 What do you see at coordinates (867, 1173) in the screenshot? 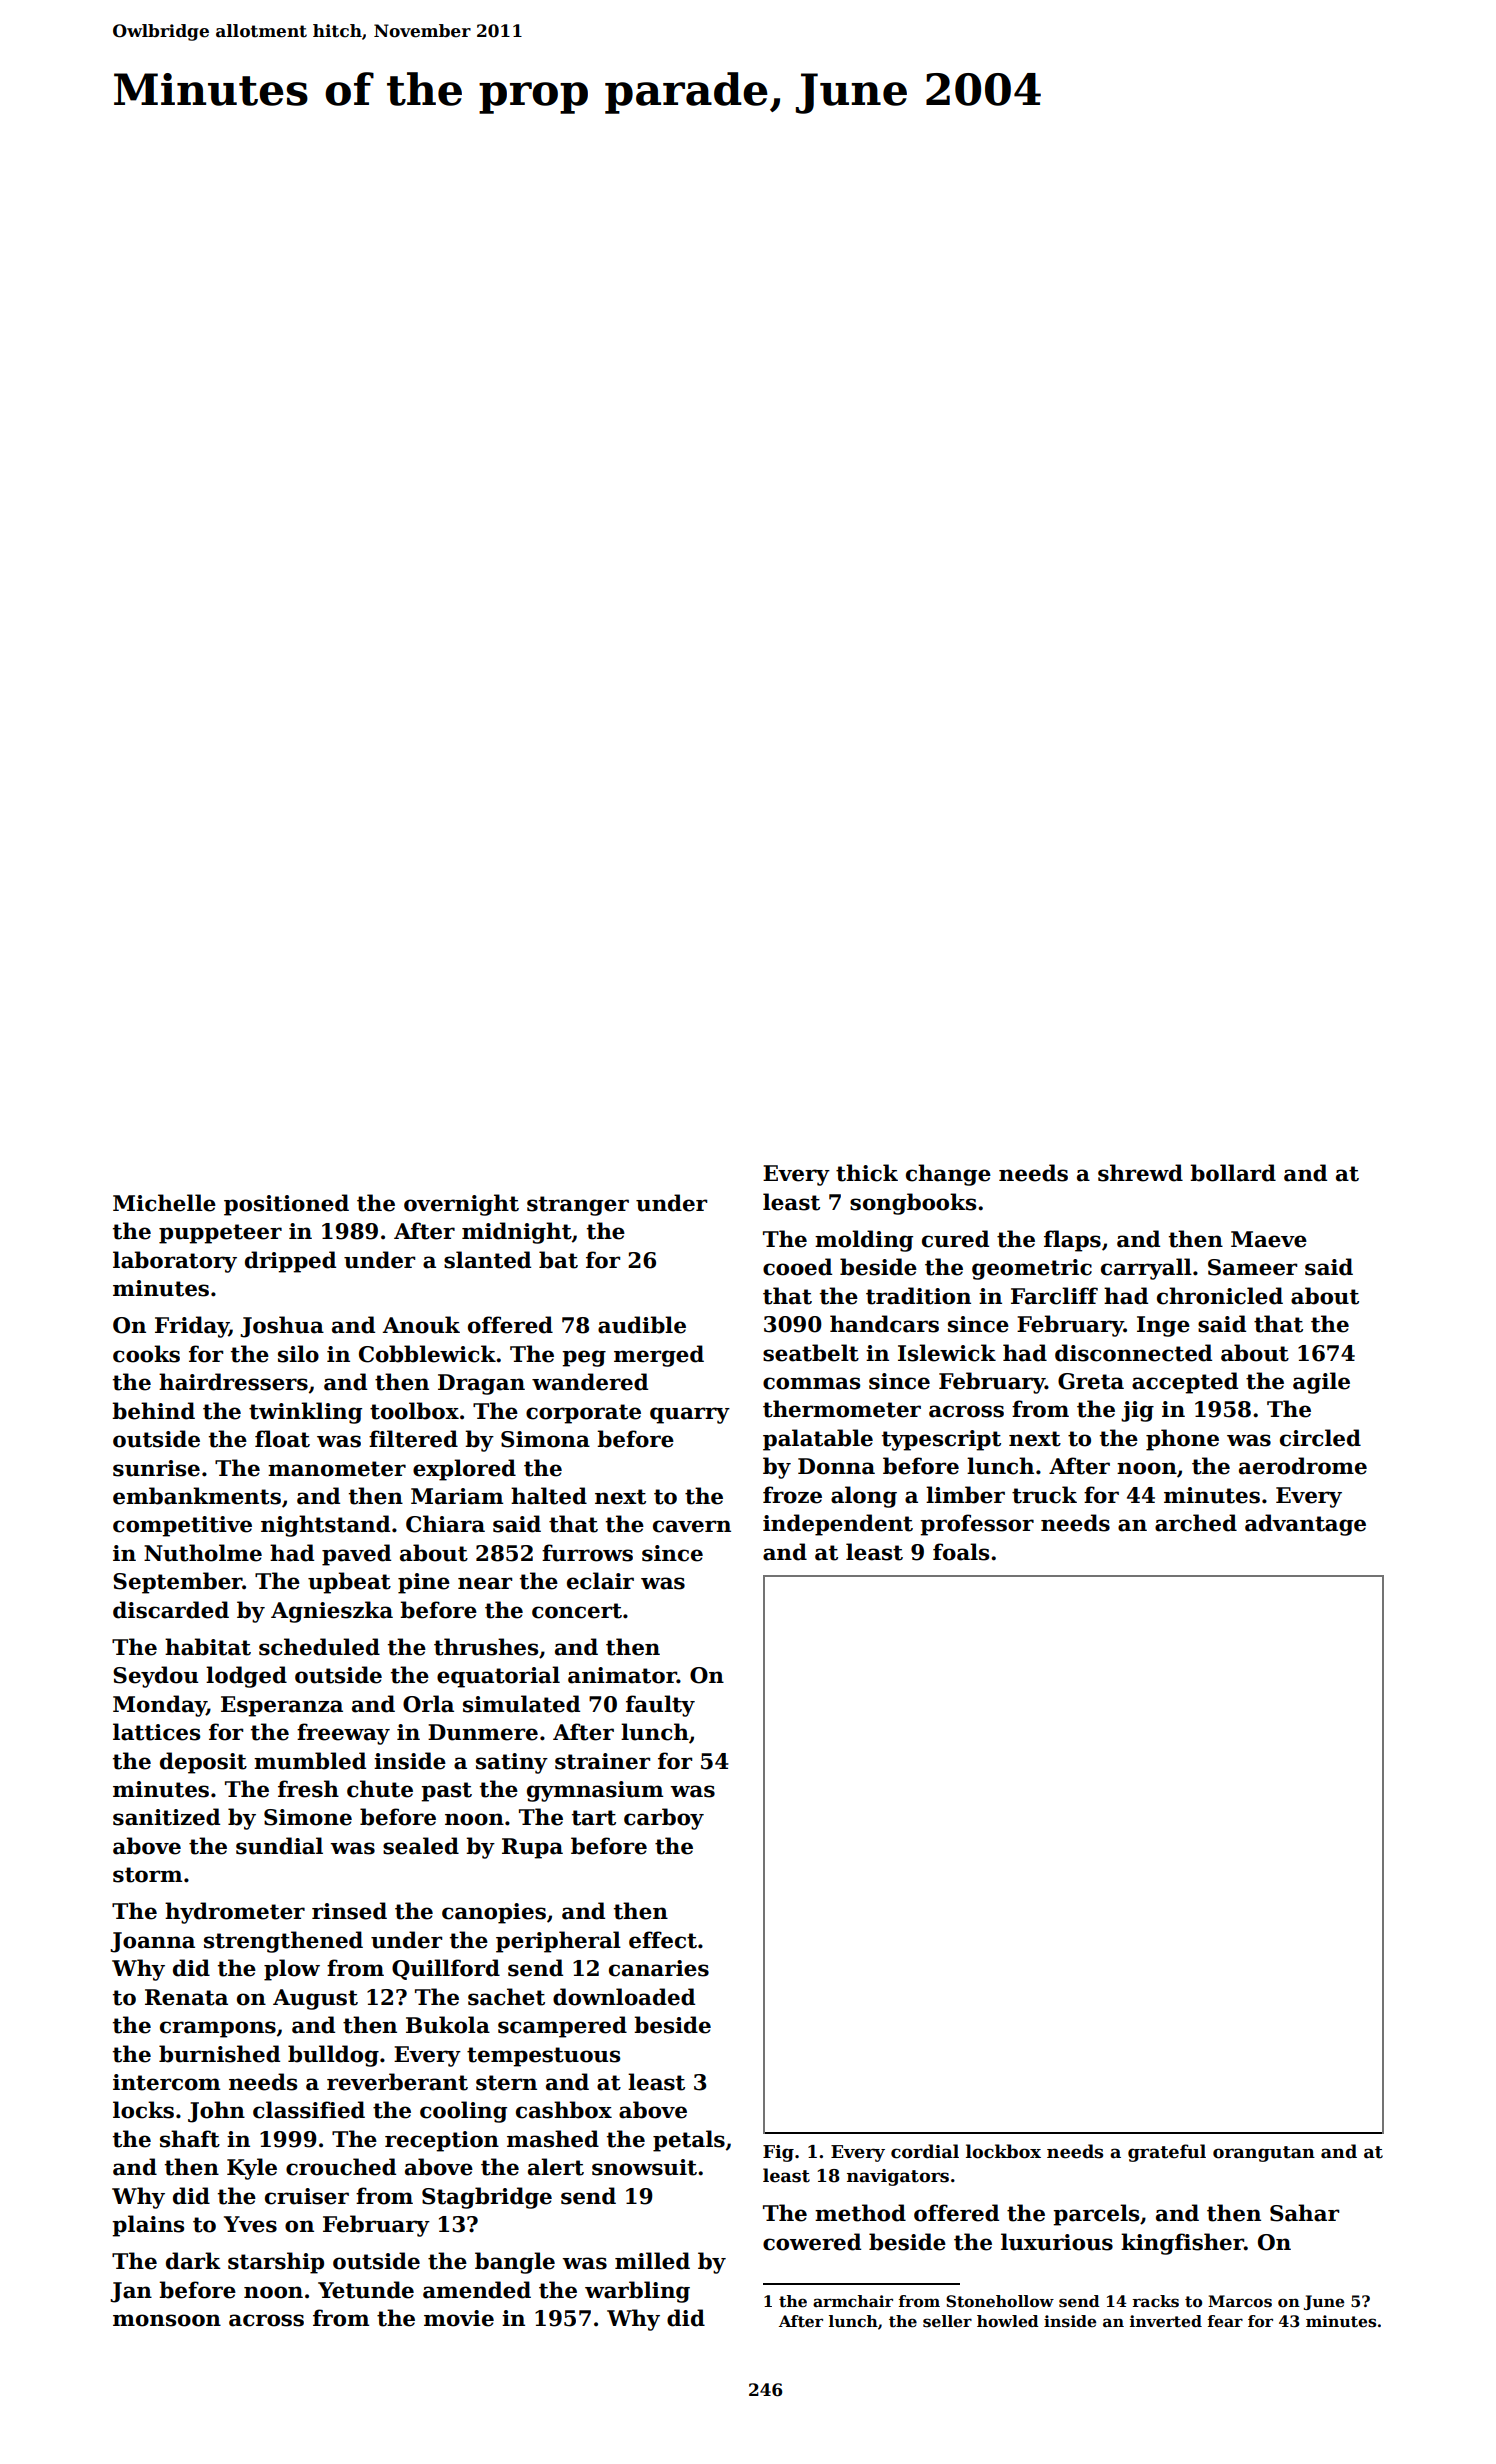
I see `thick` at bounding box center [867, 1173].
